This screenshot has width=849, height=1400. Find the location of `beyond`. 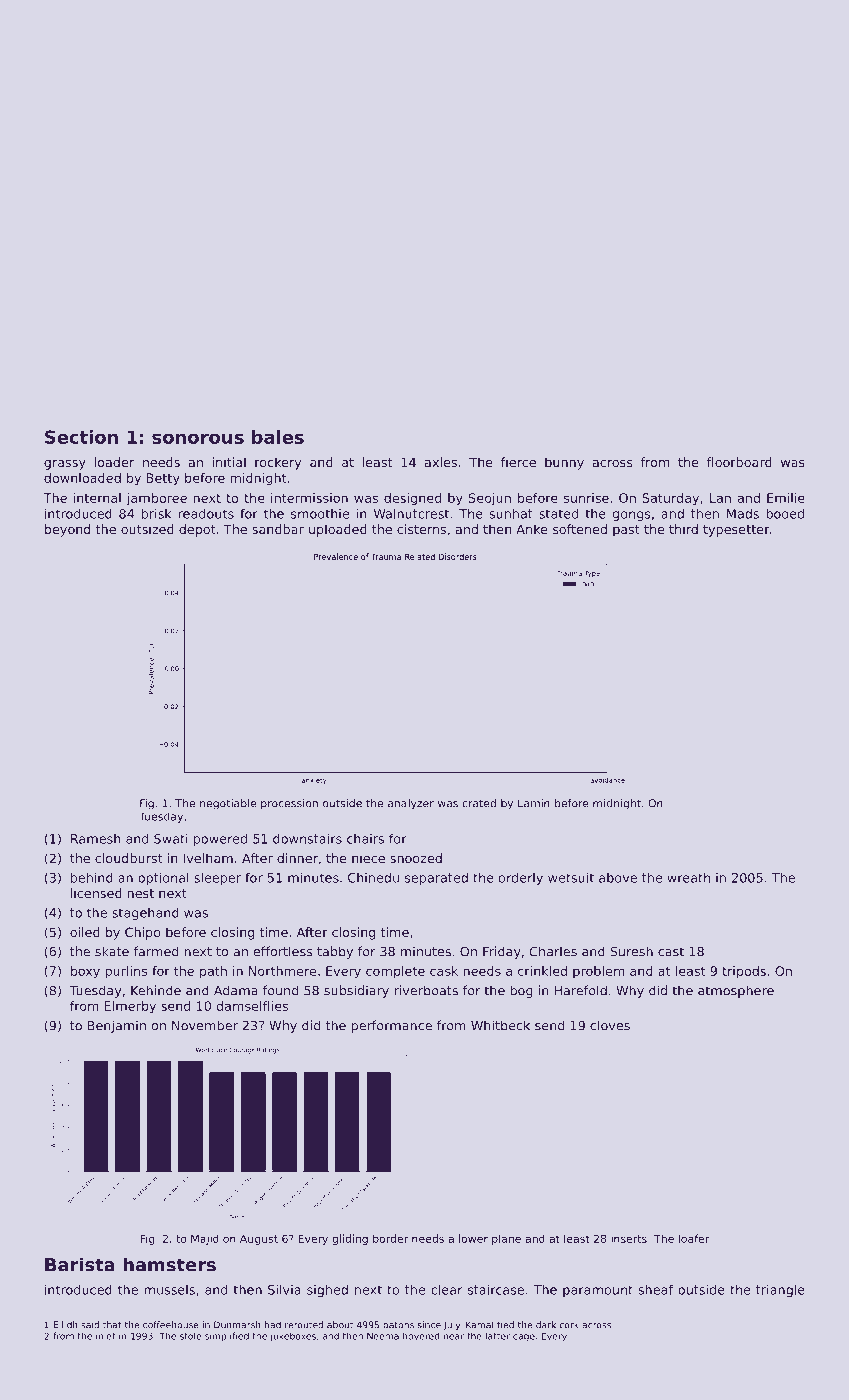

beyond is located at coordinates (67, 530).
